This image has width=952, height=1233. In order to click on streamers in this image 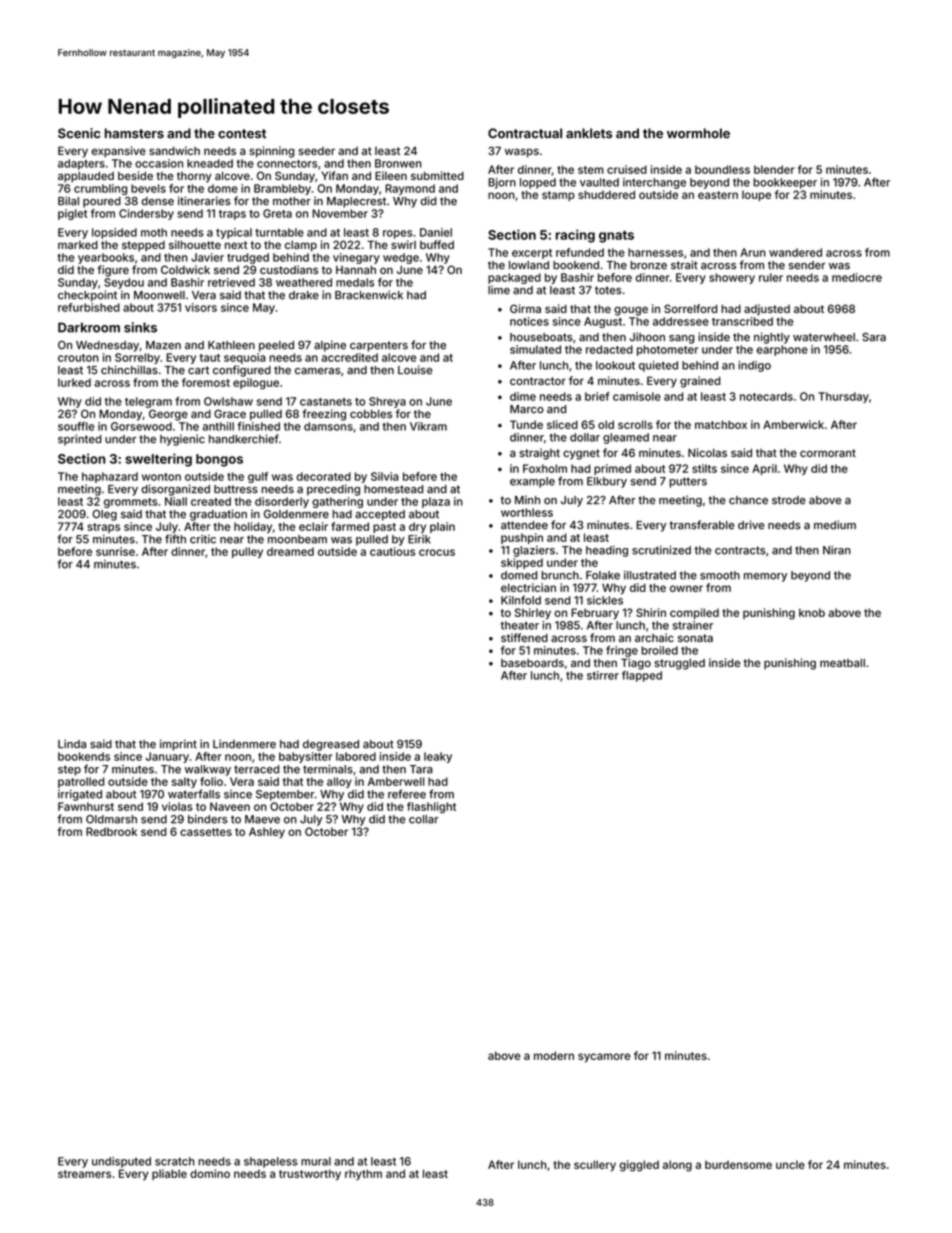, I will do `click(84, 1174)`.
